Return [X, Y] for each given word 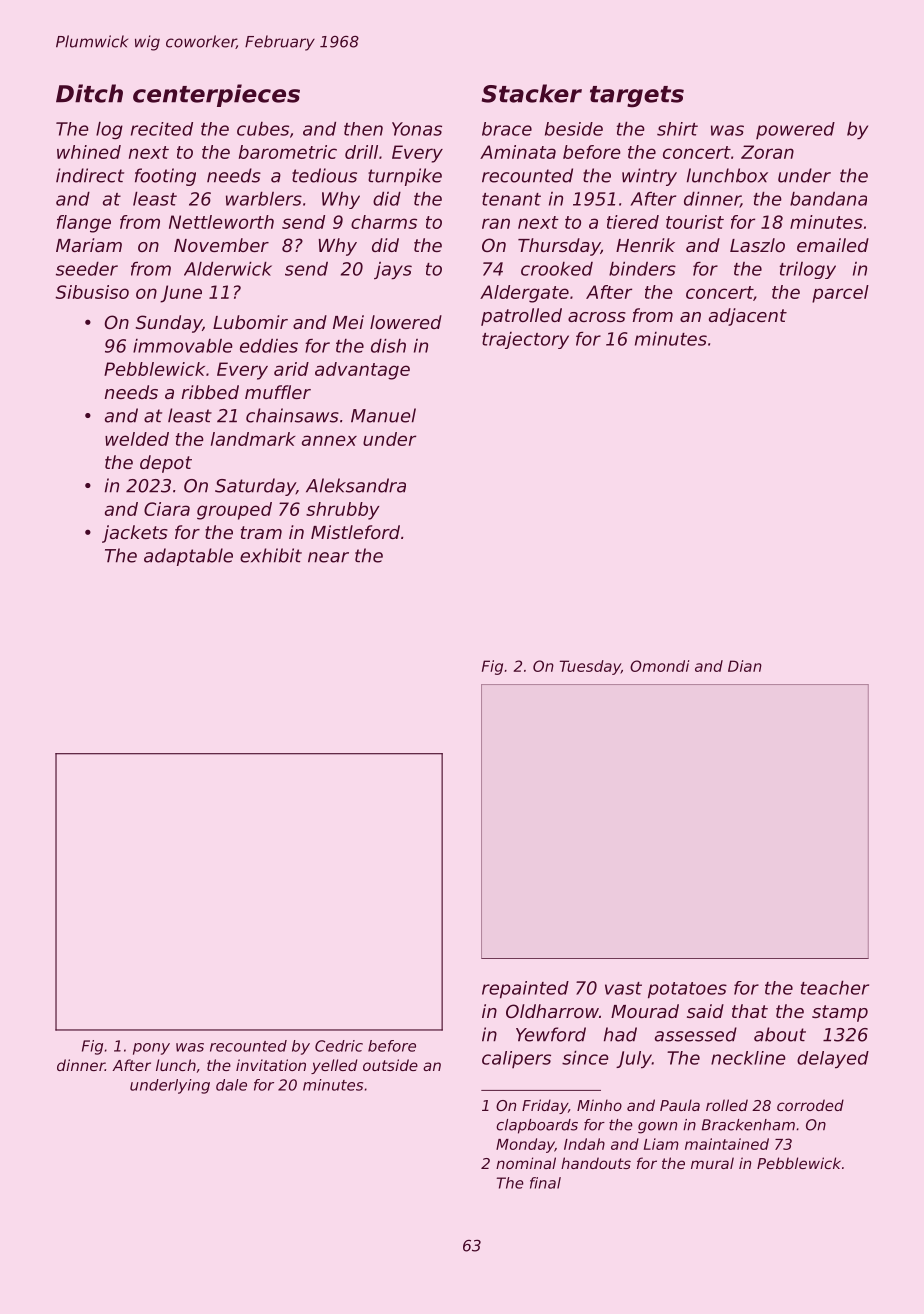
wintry [649, 177]
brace [507, 129]
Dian [745, 666]
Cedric [339, 1046]
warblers [264, 199]
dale [231, 1085]
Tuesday [590, 667]
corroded [810, 1105]
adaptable [188, 557]
